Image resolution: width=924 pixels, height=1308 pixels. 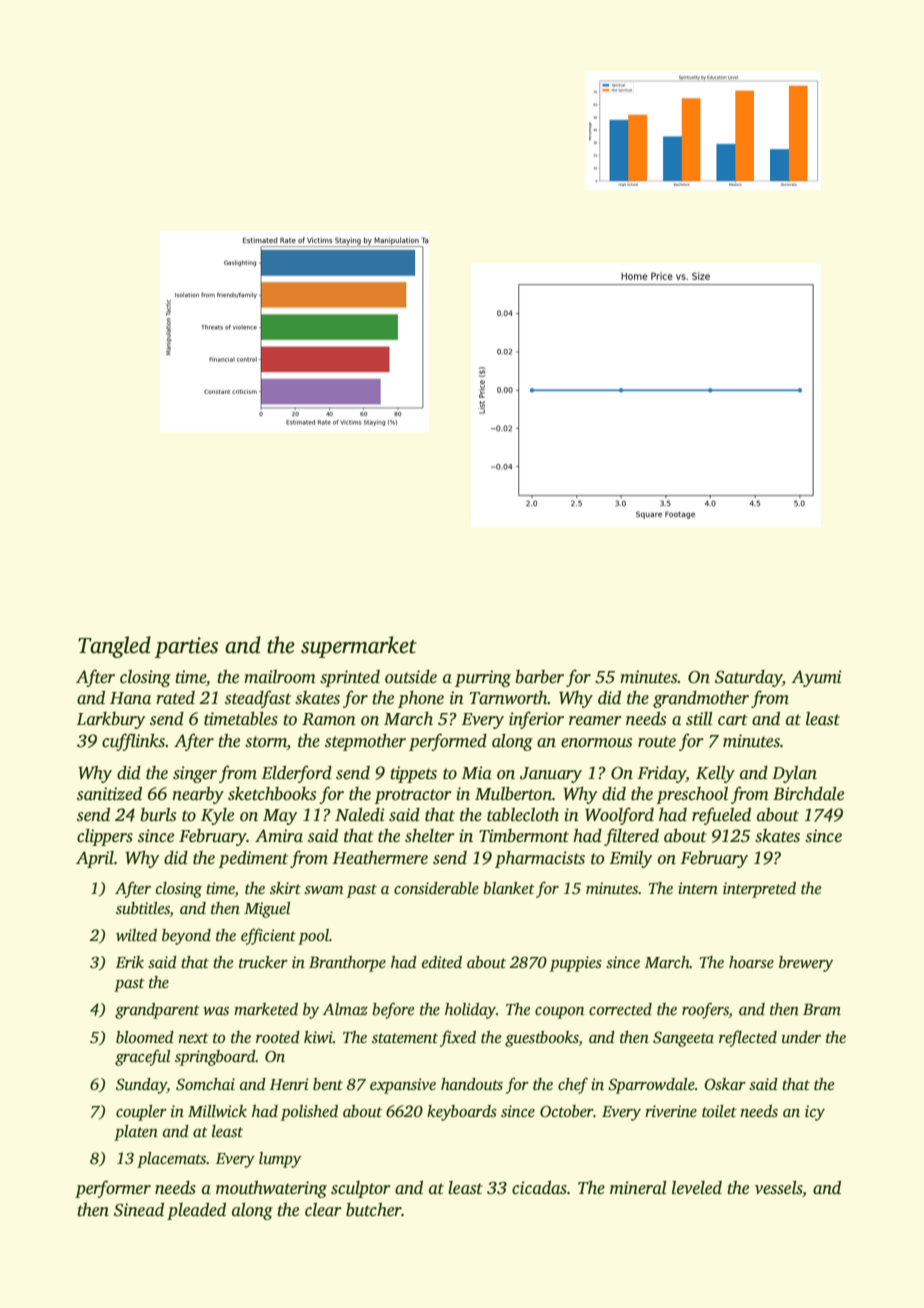 What do you see at coordinates (359, 647) in the screenshot?
I see `supermarket` at bounding box center [359, 647].
